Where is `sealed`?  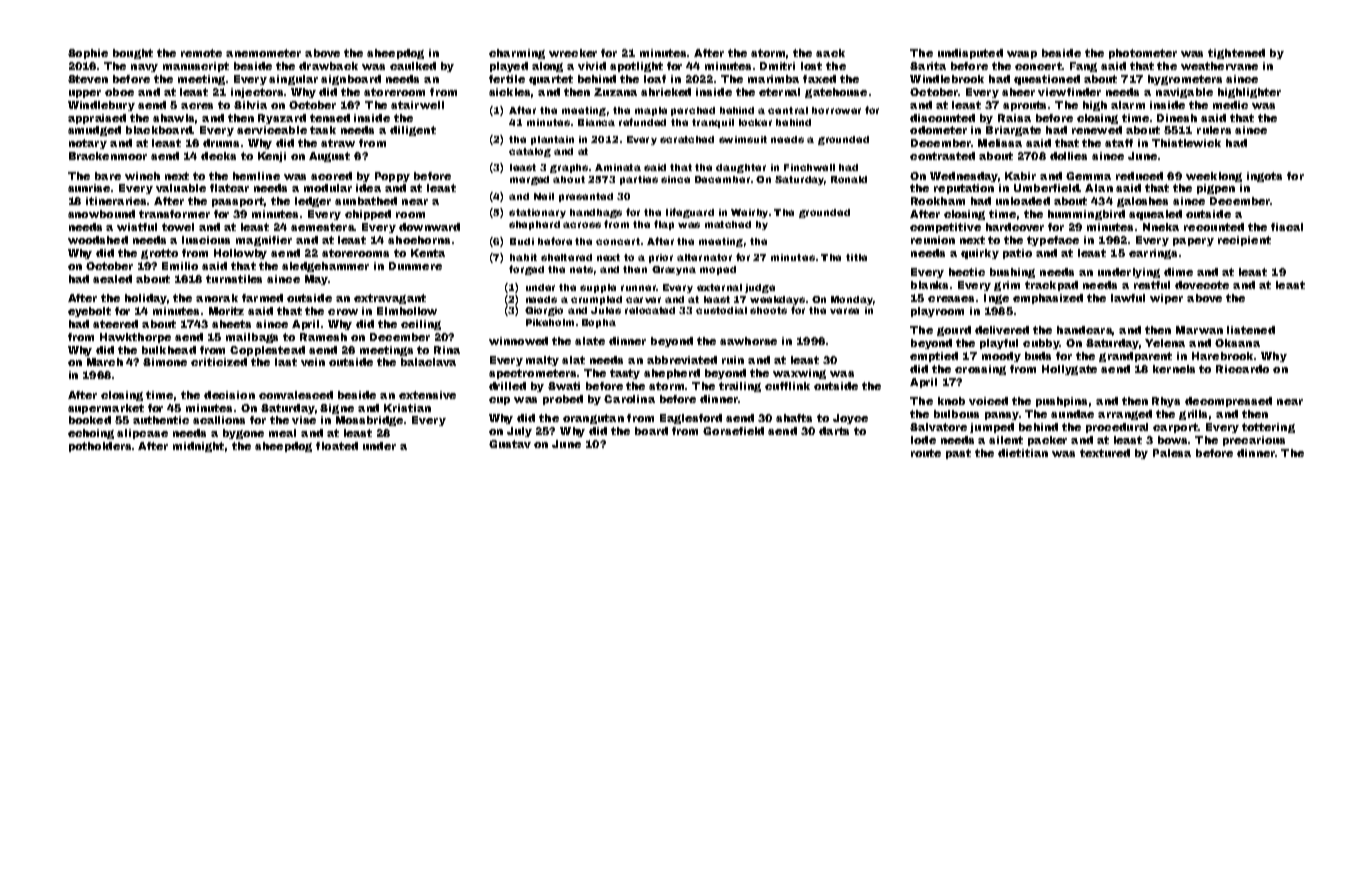
sealed is located at coordinates (112, 279).
